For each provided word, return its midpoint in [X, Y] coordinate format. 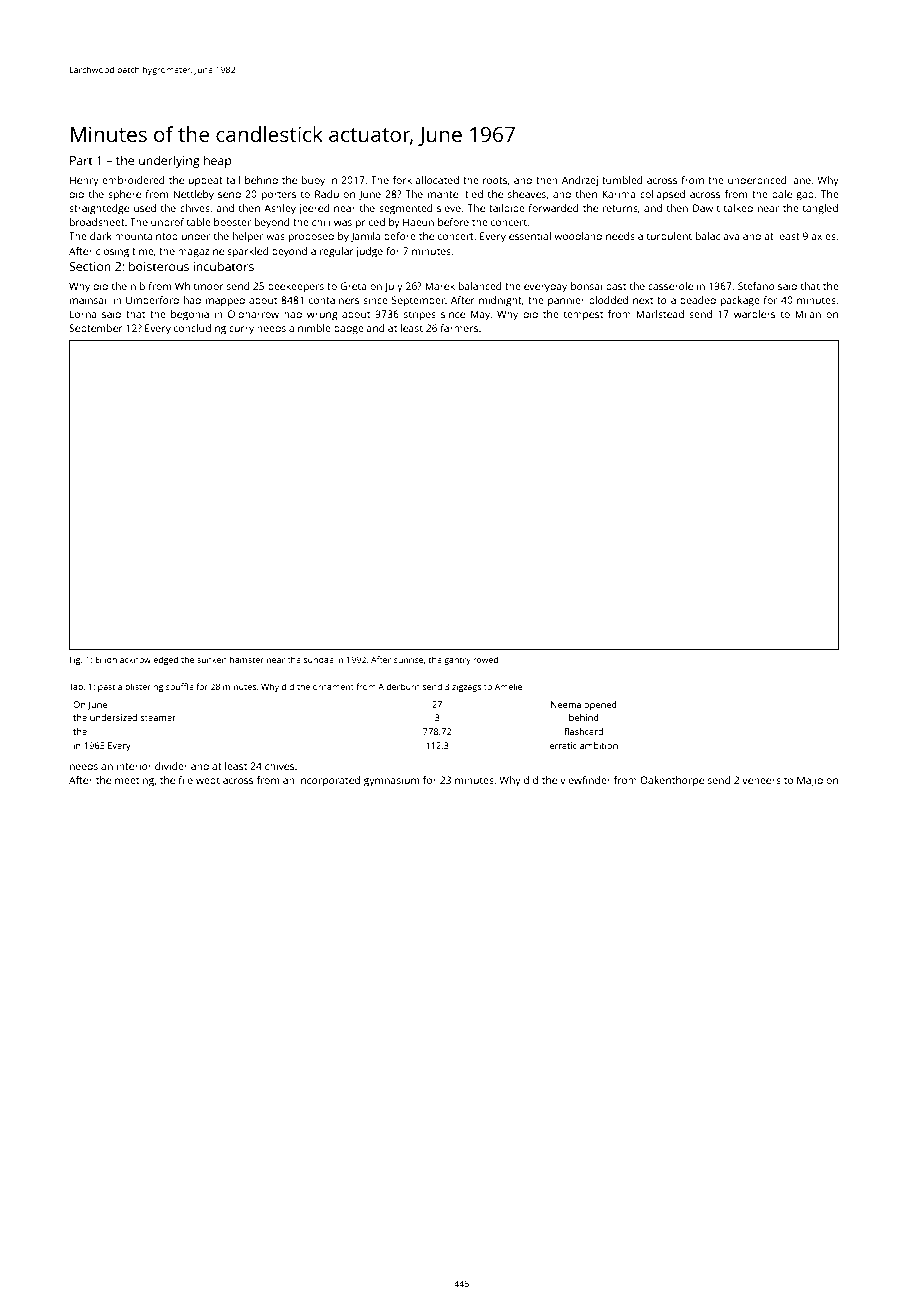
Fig [75, 660]
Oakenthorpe [672, 781]
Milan [808, 314]
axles [824, 236]
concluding [200, 329]
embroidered [133, 180]
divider [171, 766]
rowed [485, 659]
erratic [563, 745]
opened [600, 705]
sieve [449, 208]
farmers [459, 328]
